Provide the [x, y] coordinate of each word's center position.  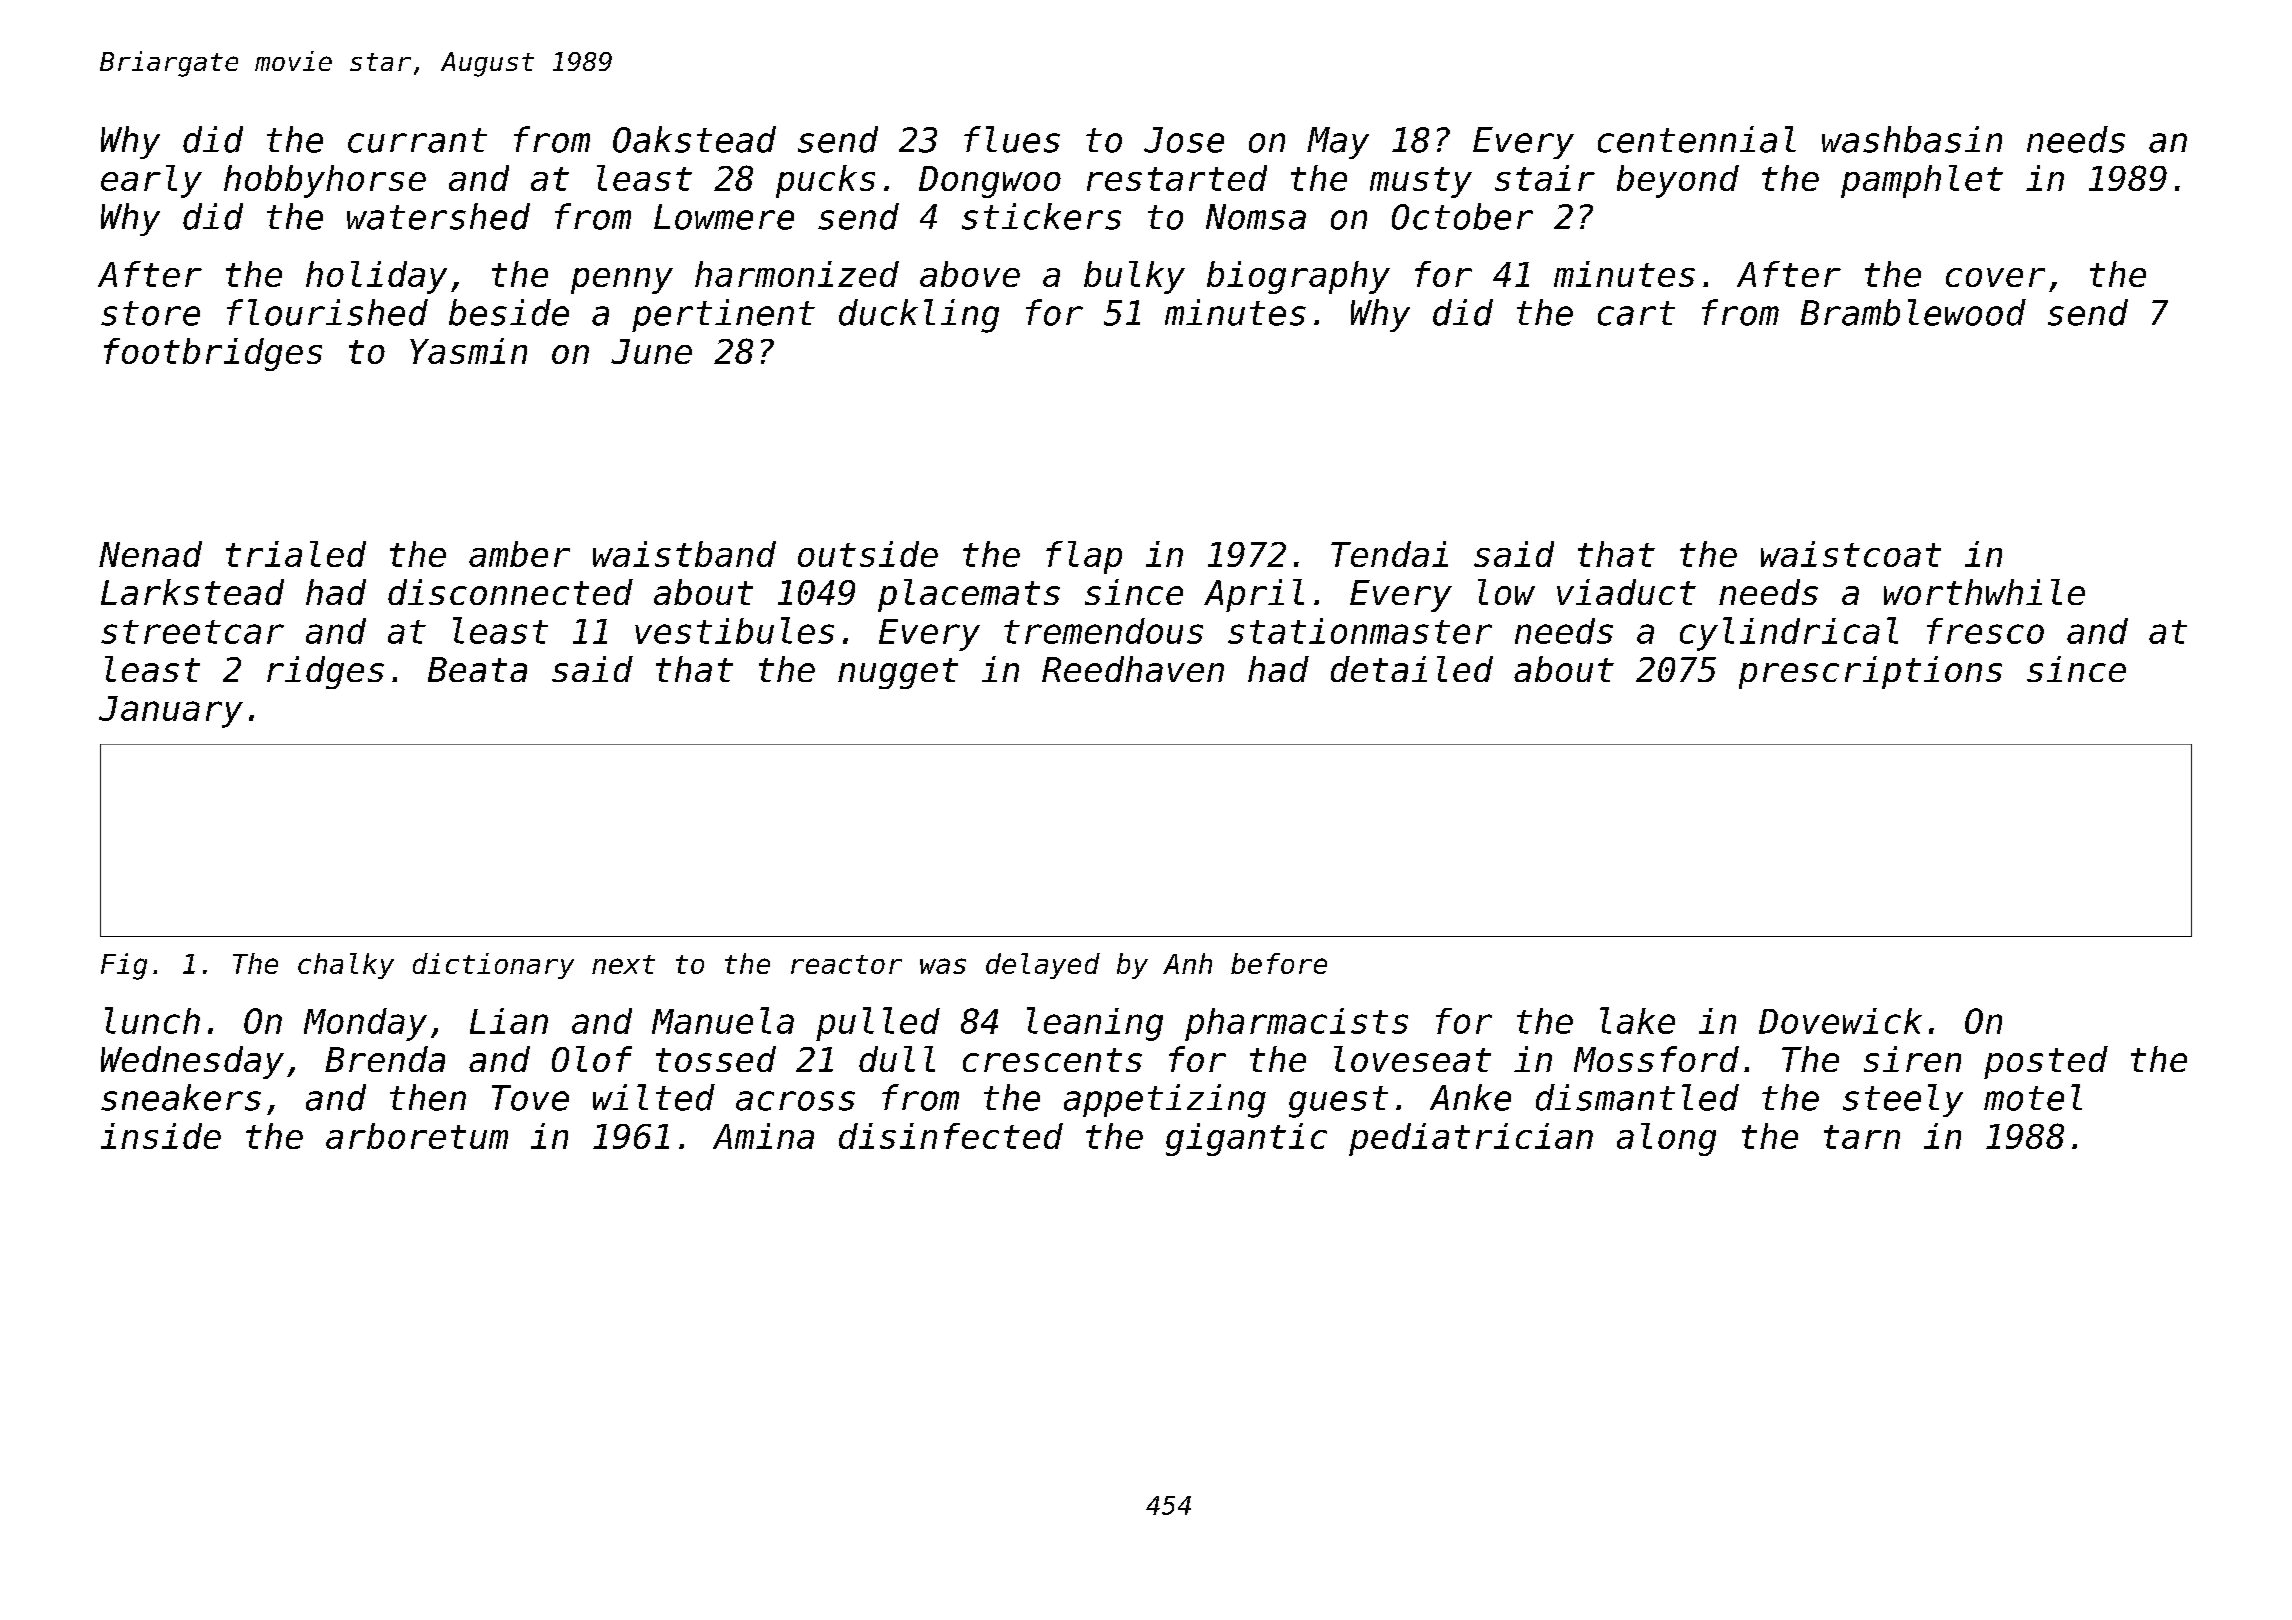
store [150, 313]
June [651, 351]
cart [1636, 313]
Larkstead [192, 592]
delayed [1043, 966]
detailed [1412, 669]
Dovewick [1840, 1021]
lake [1637, 1020]
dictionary [493, 966]
